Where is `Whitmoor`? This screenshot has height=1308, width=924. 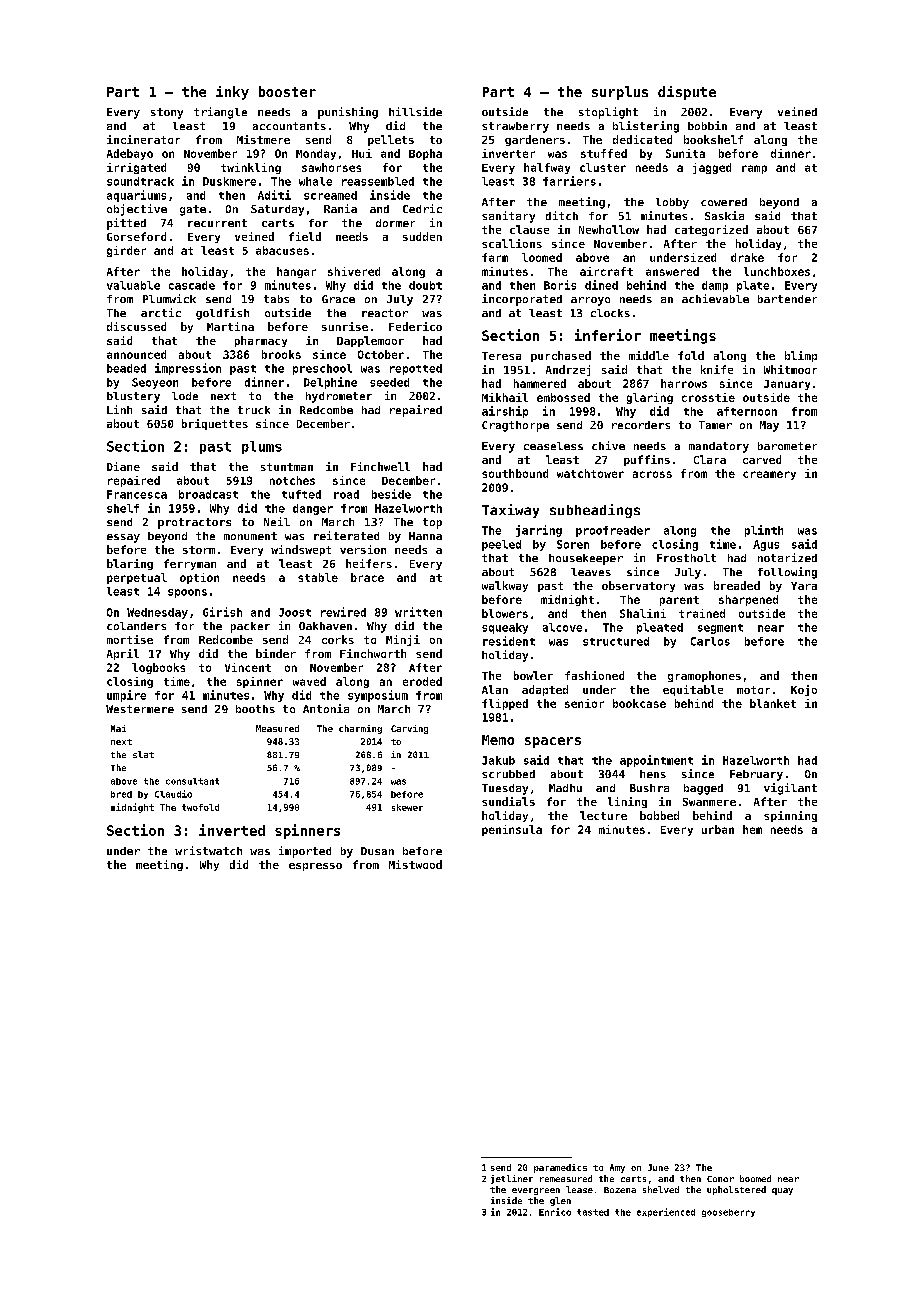
Whitmoor is located at coordinates (790, 369).
